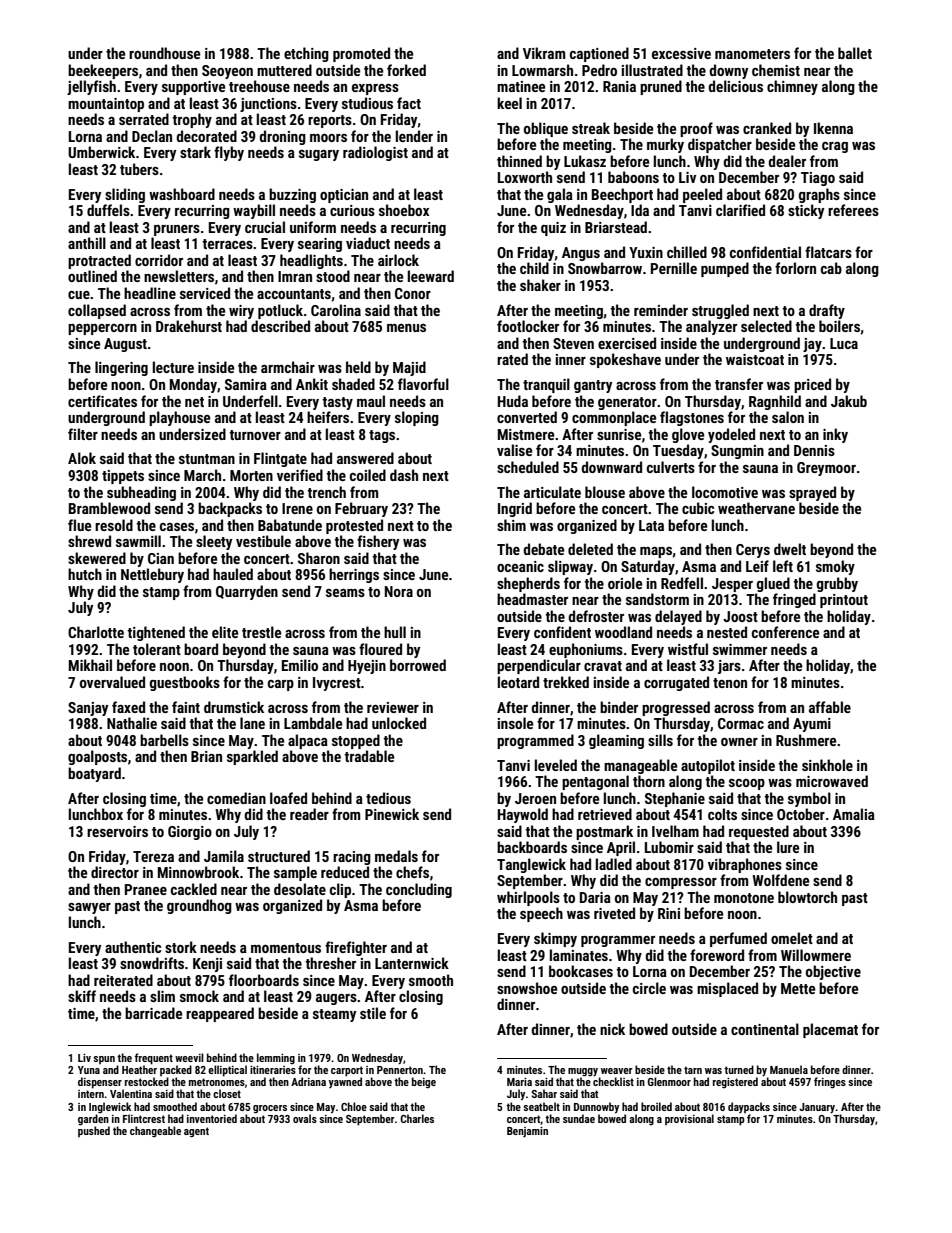 The height and width of the screenshot is (1233, 952). What do you see at coordinates (681, 883) in the screenshot?
I see `compressor` at bounding box center [681, 883].
